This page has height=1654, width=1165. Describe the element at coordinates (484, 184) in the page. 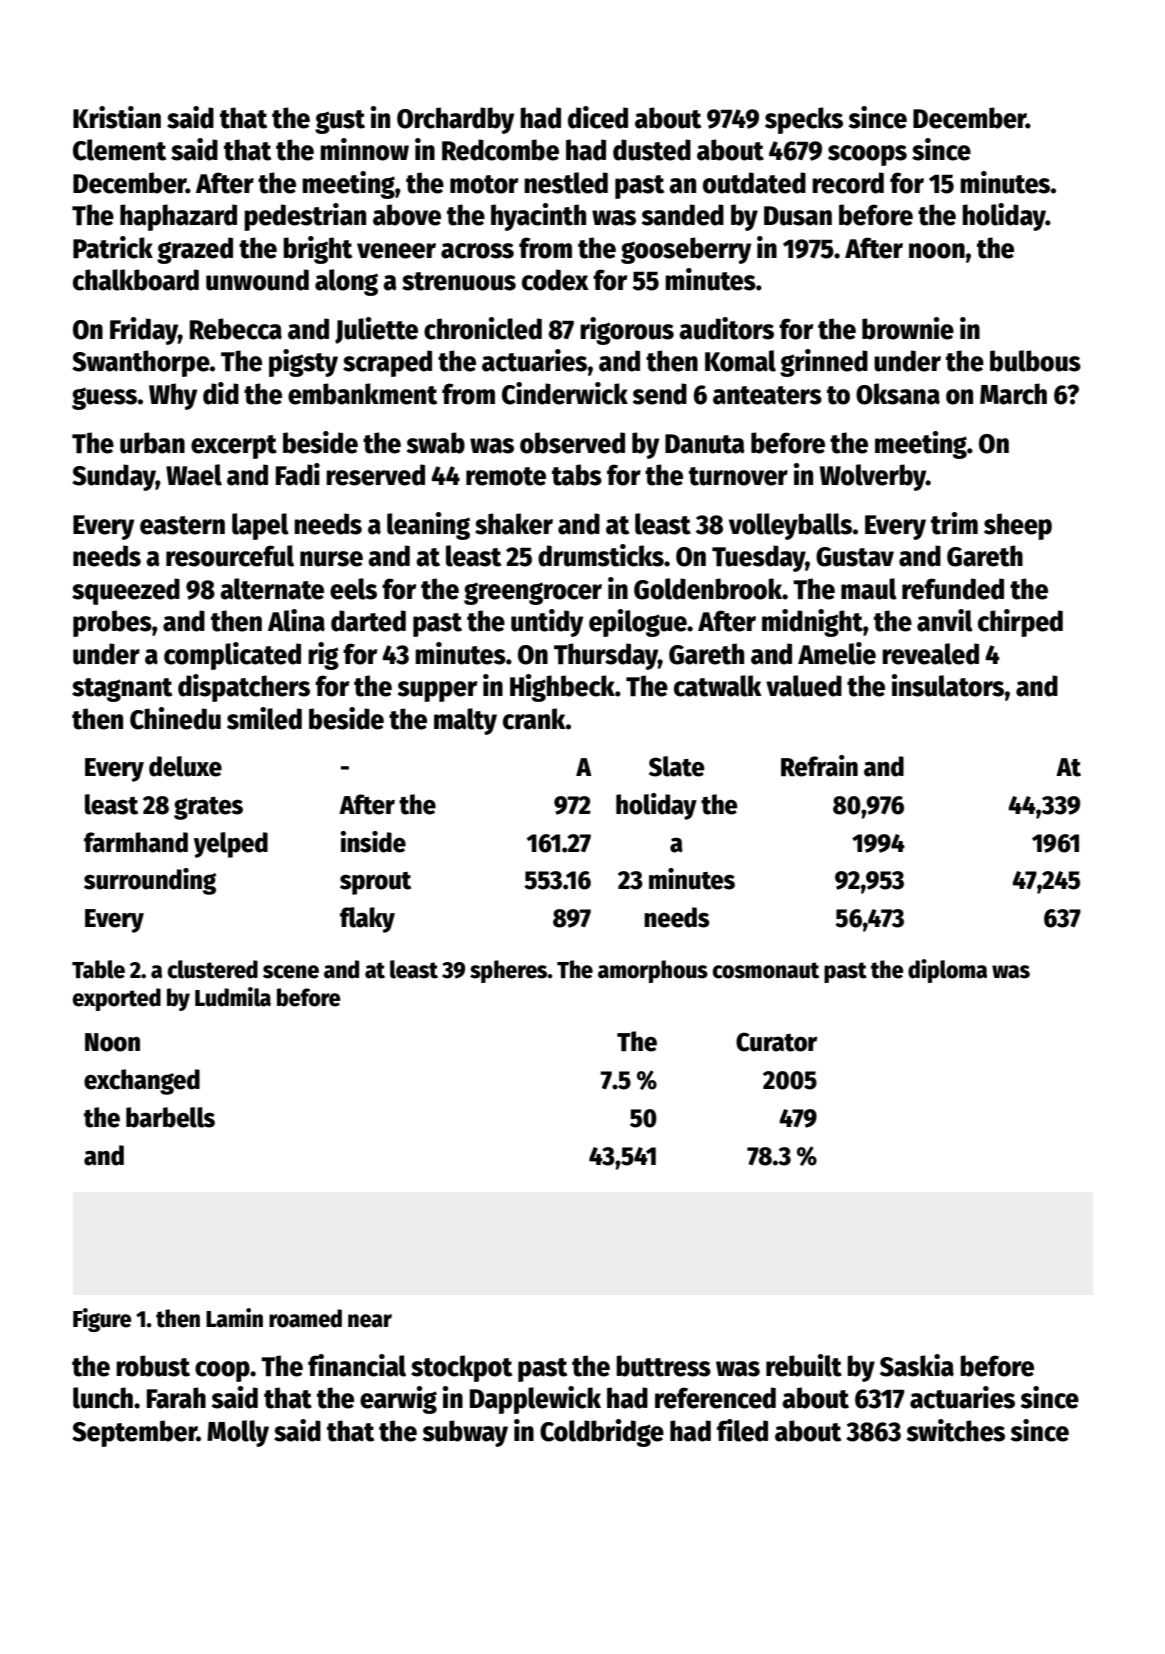

I see `motor` at that location.
